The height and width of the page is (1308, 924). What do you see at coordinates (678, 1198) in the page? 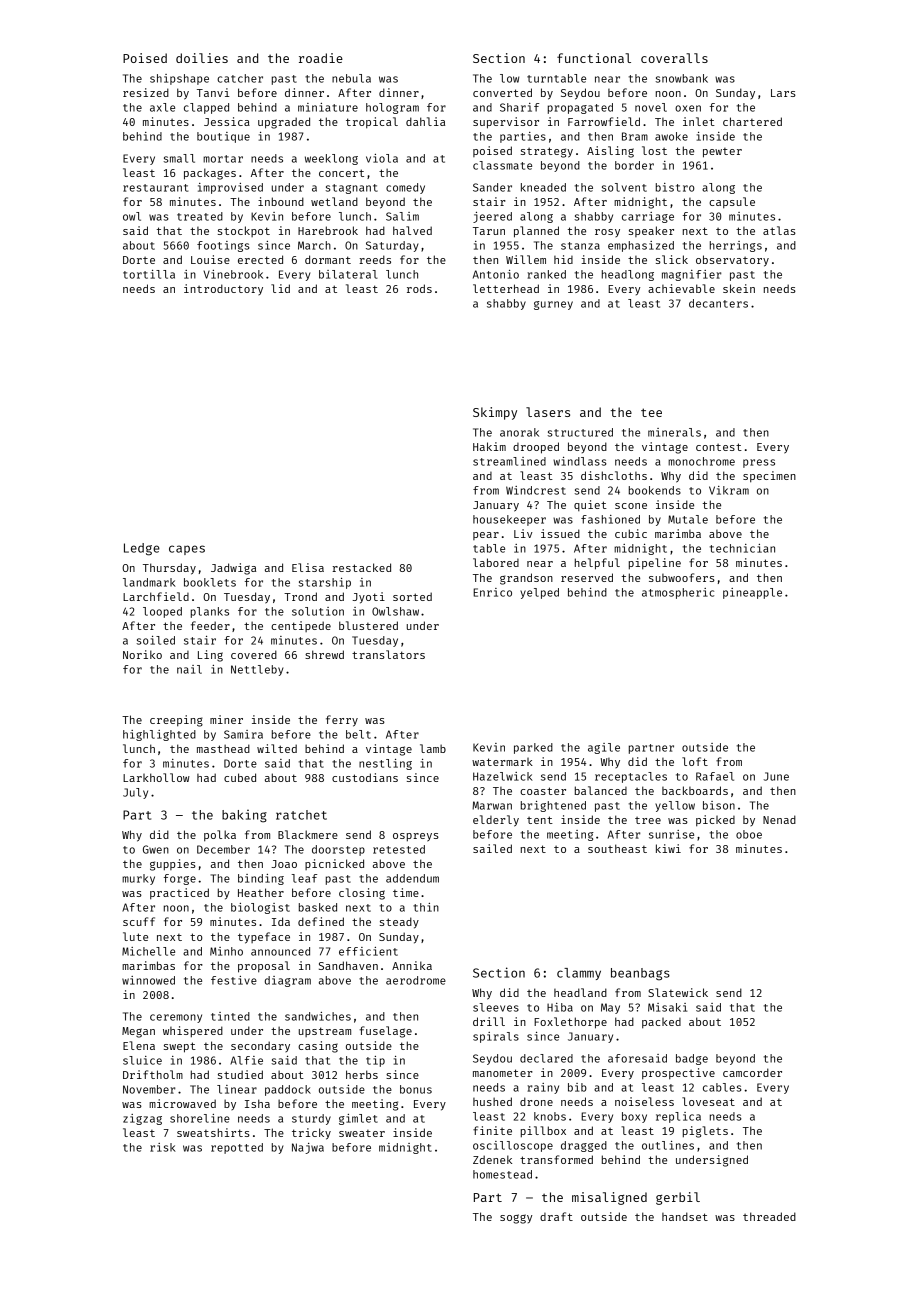
I see `gerbil` at bounding box center [678, 1198].
